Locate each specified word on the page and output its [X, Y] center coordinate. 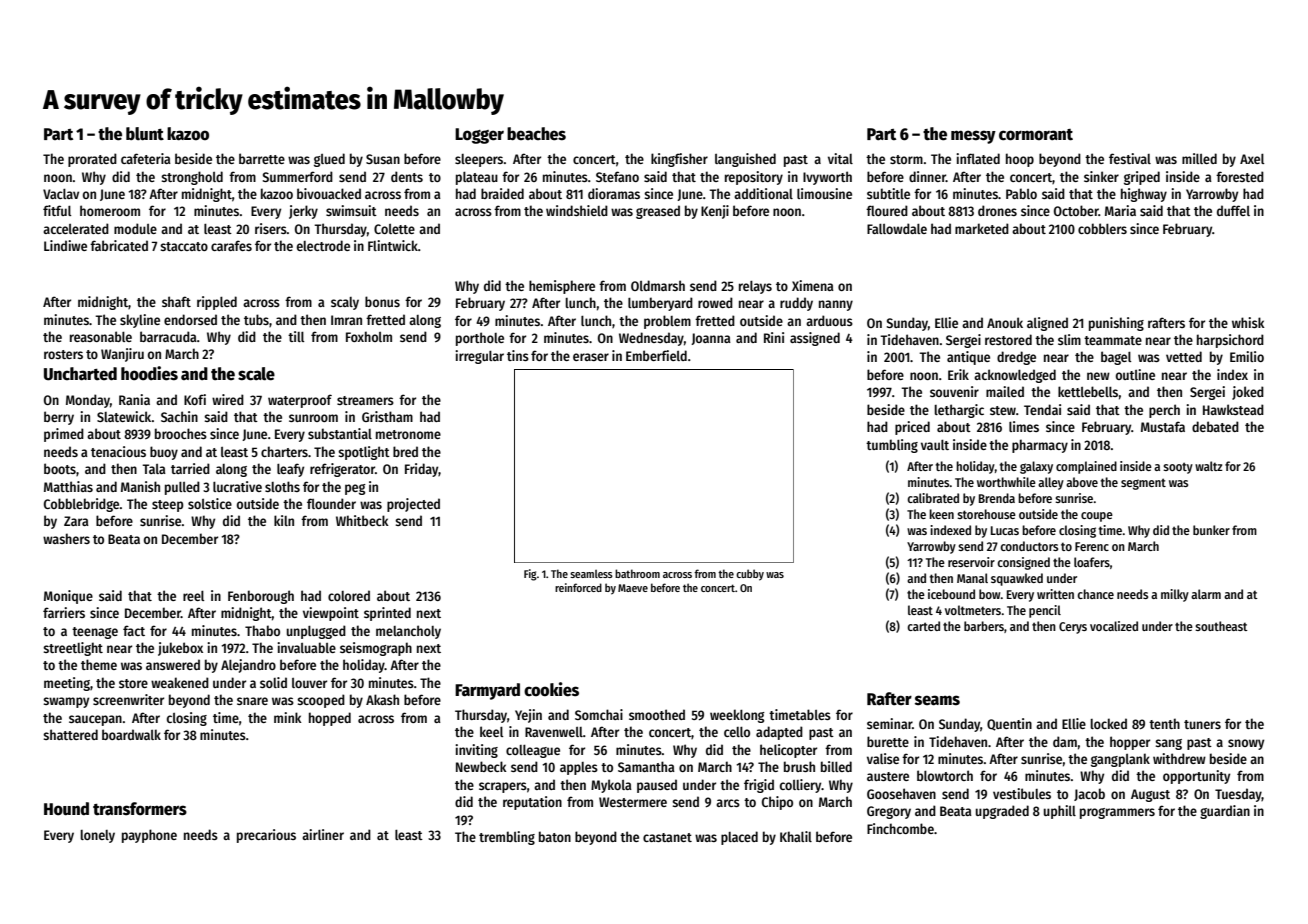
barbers [984, 626]
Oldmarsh [658, 285]
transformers [140, 809]
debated [1215, 426]
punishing [1116, 324]
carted [923, 626]
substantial [340, 433]
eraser [591, 357]
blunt [145, 134]
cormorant [1036, 135]
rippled [217, 303]
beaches [536, 134]
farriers [64, 612]
